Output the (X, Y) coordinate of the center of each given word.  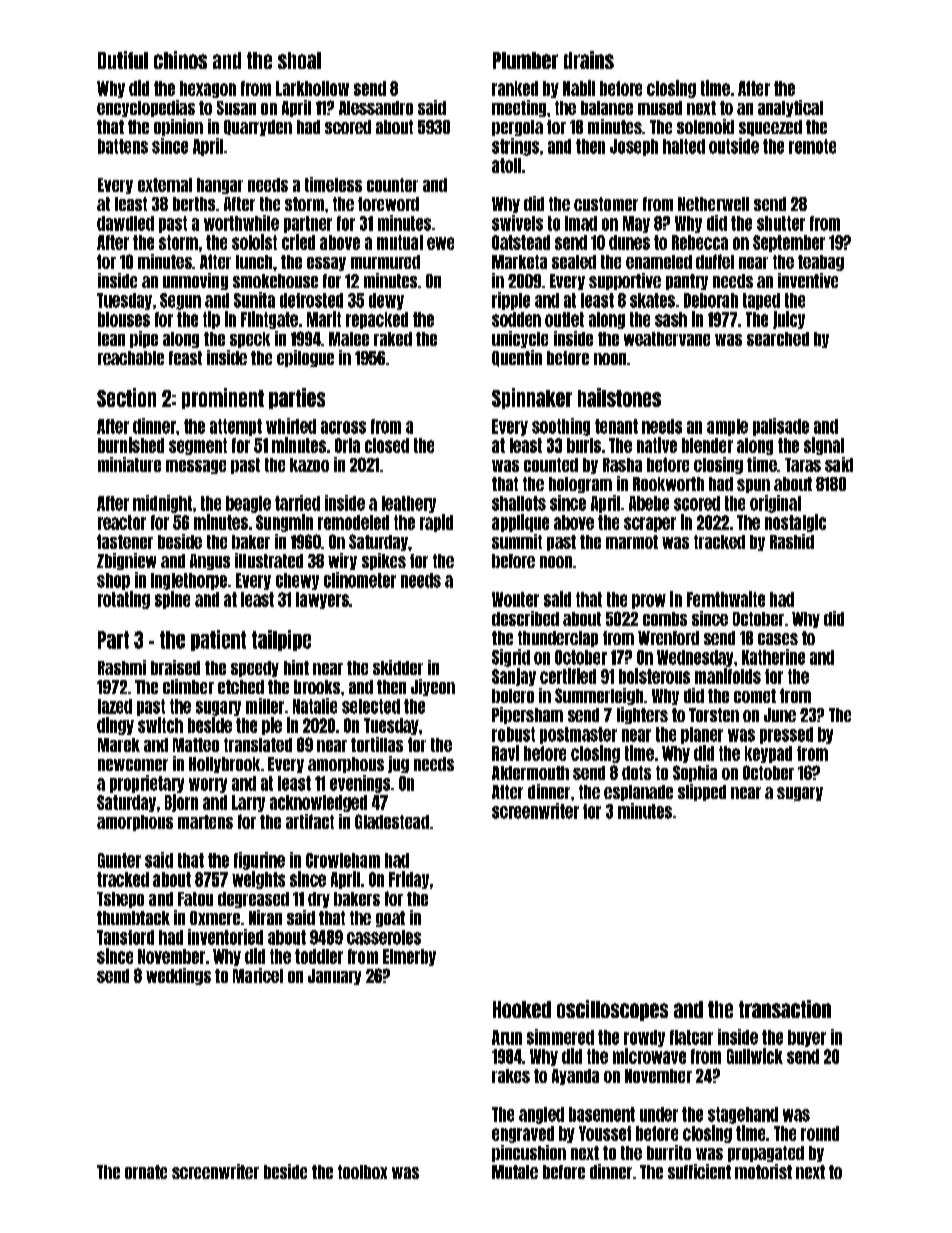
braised (175, 667)
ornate (146, 1172)
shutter (781, 223)
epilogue (305, 358)
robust (513, 734)
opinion (178, 127)
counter (392, 185)
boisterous (654, 676)
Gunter (119, 860)
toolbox (362, 1172)
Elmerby (409, 957)
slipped (702, 792)
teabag (821, 263)
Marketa (519, 262)
